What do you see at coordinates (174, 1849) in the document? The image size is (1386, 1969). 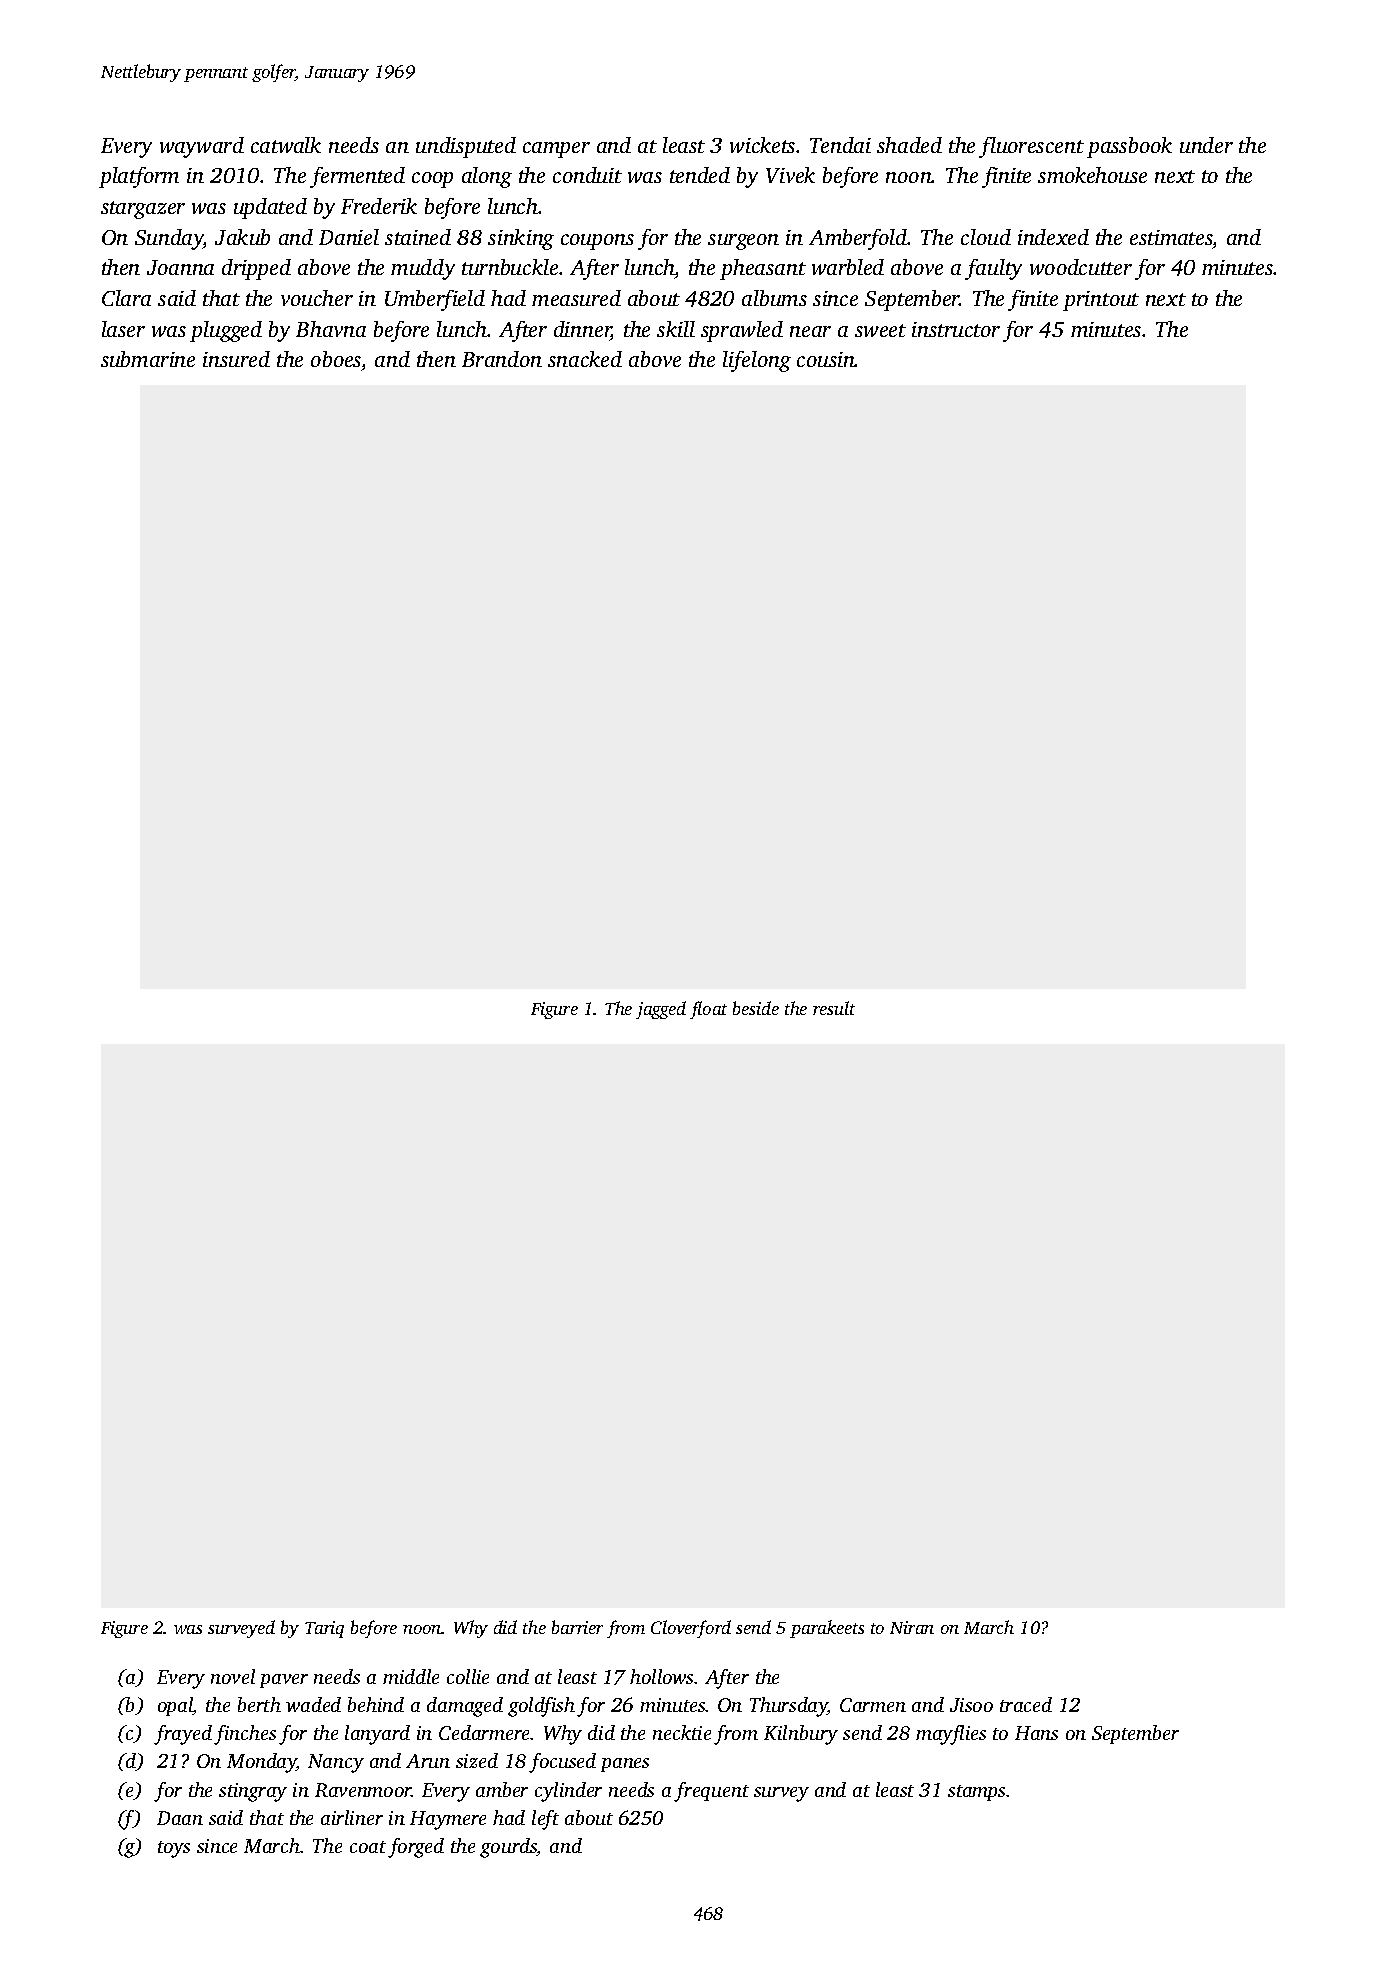 I see `toys` at bounding box center [174, 1849].
